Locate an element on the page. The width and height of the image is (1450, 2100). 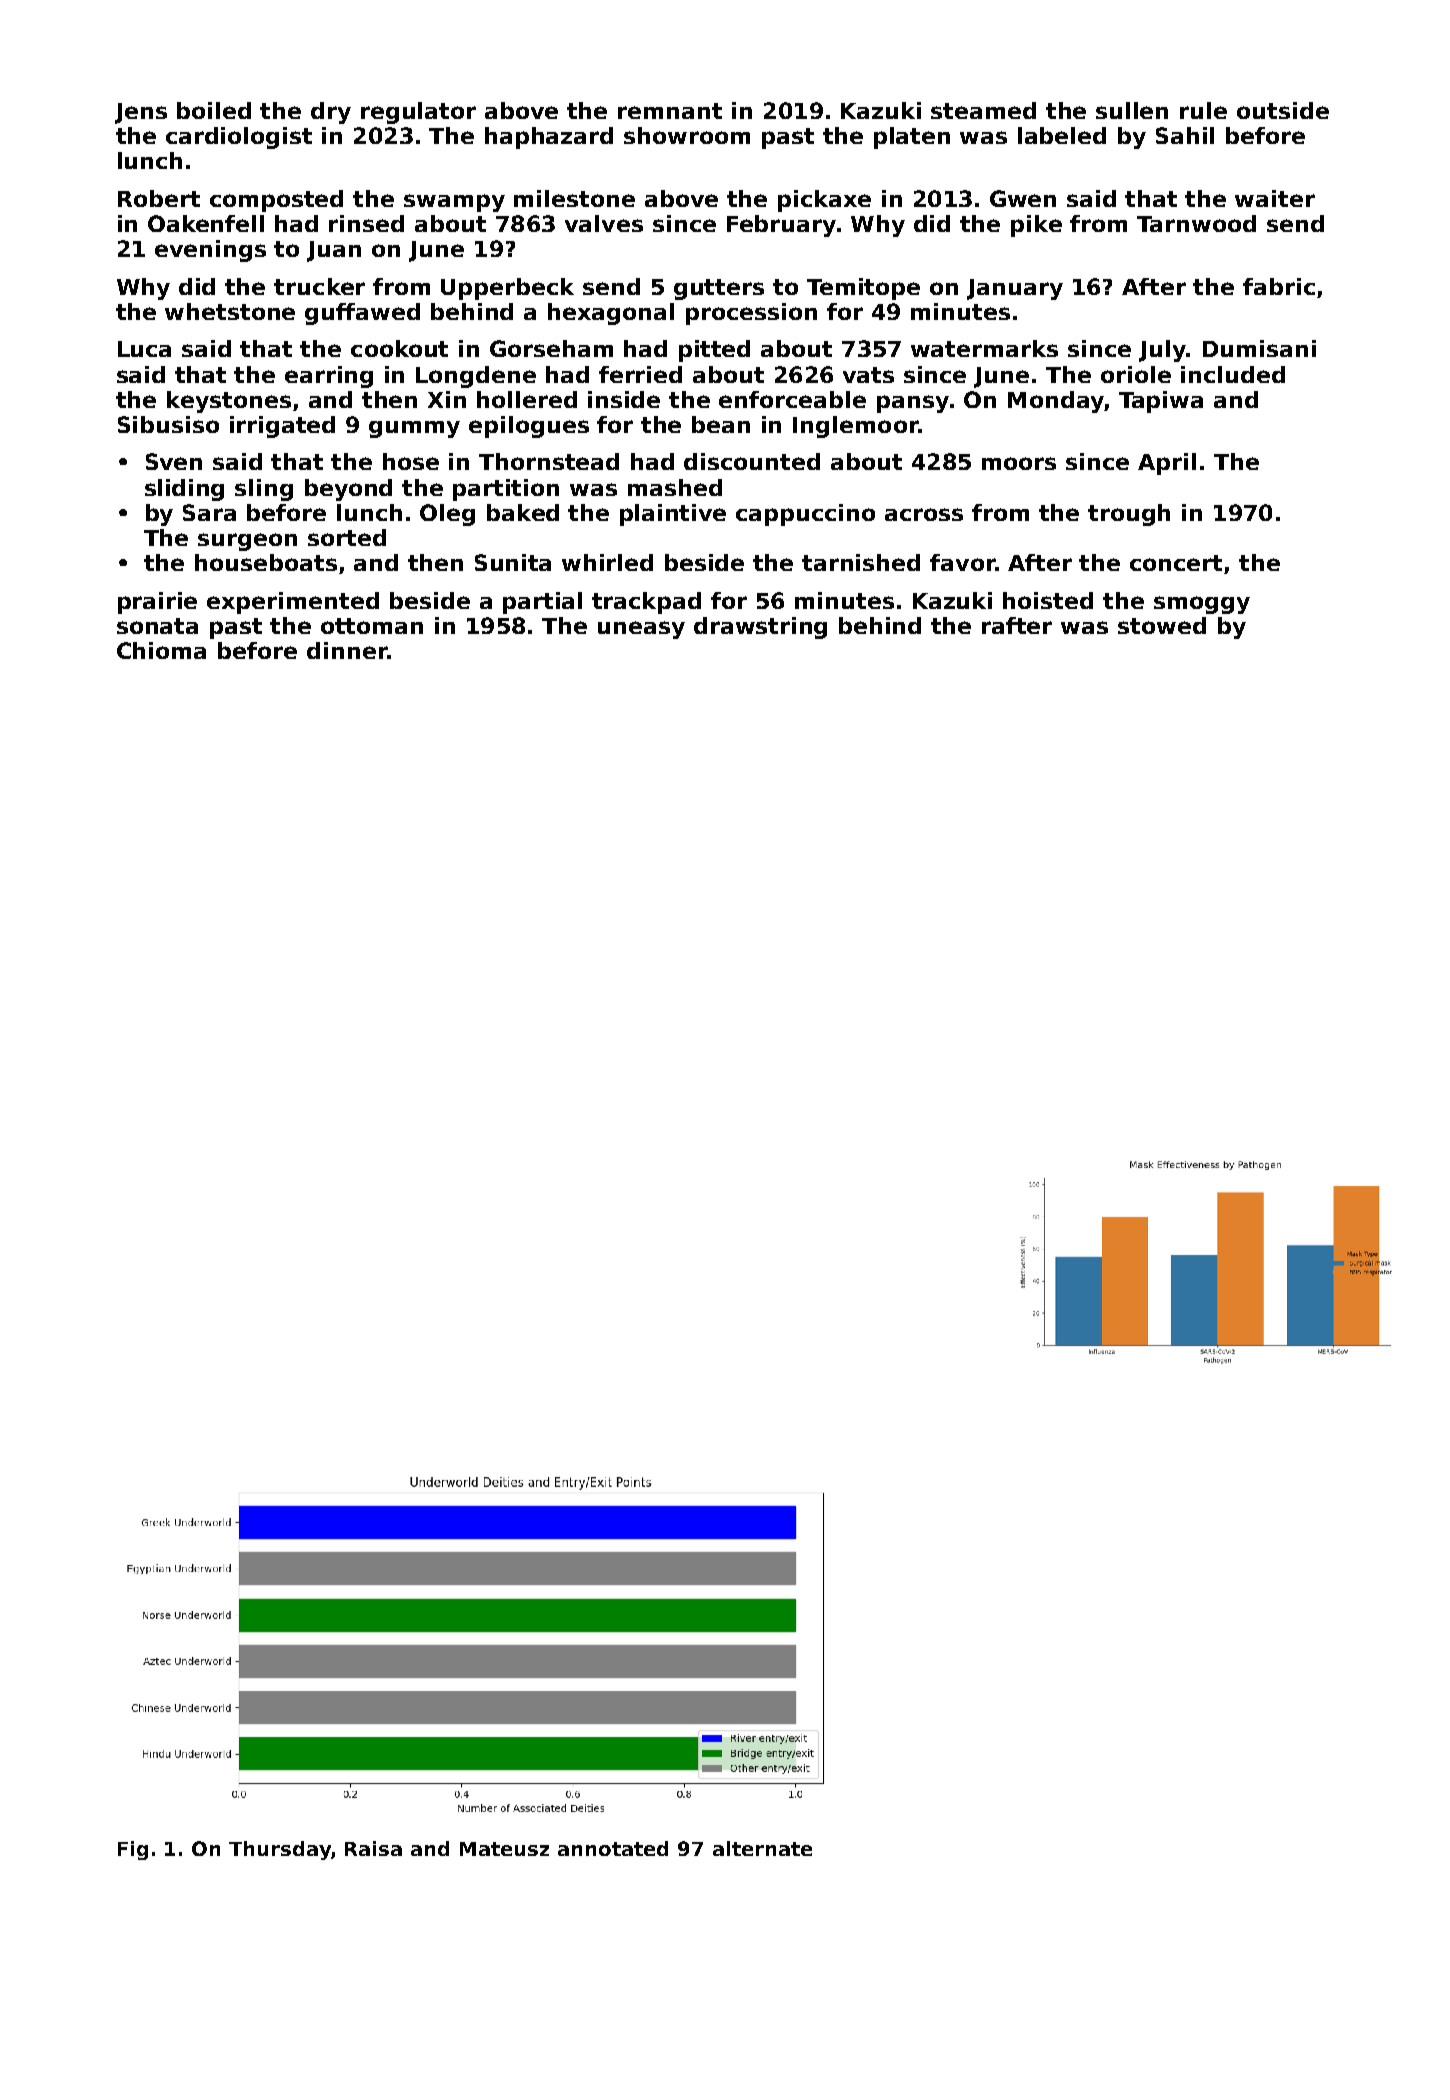
Chioma is located at coordinates (161, 650).
